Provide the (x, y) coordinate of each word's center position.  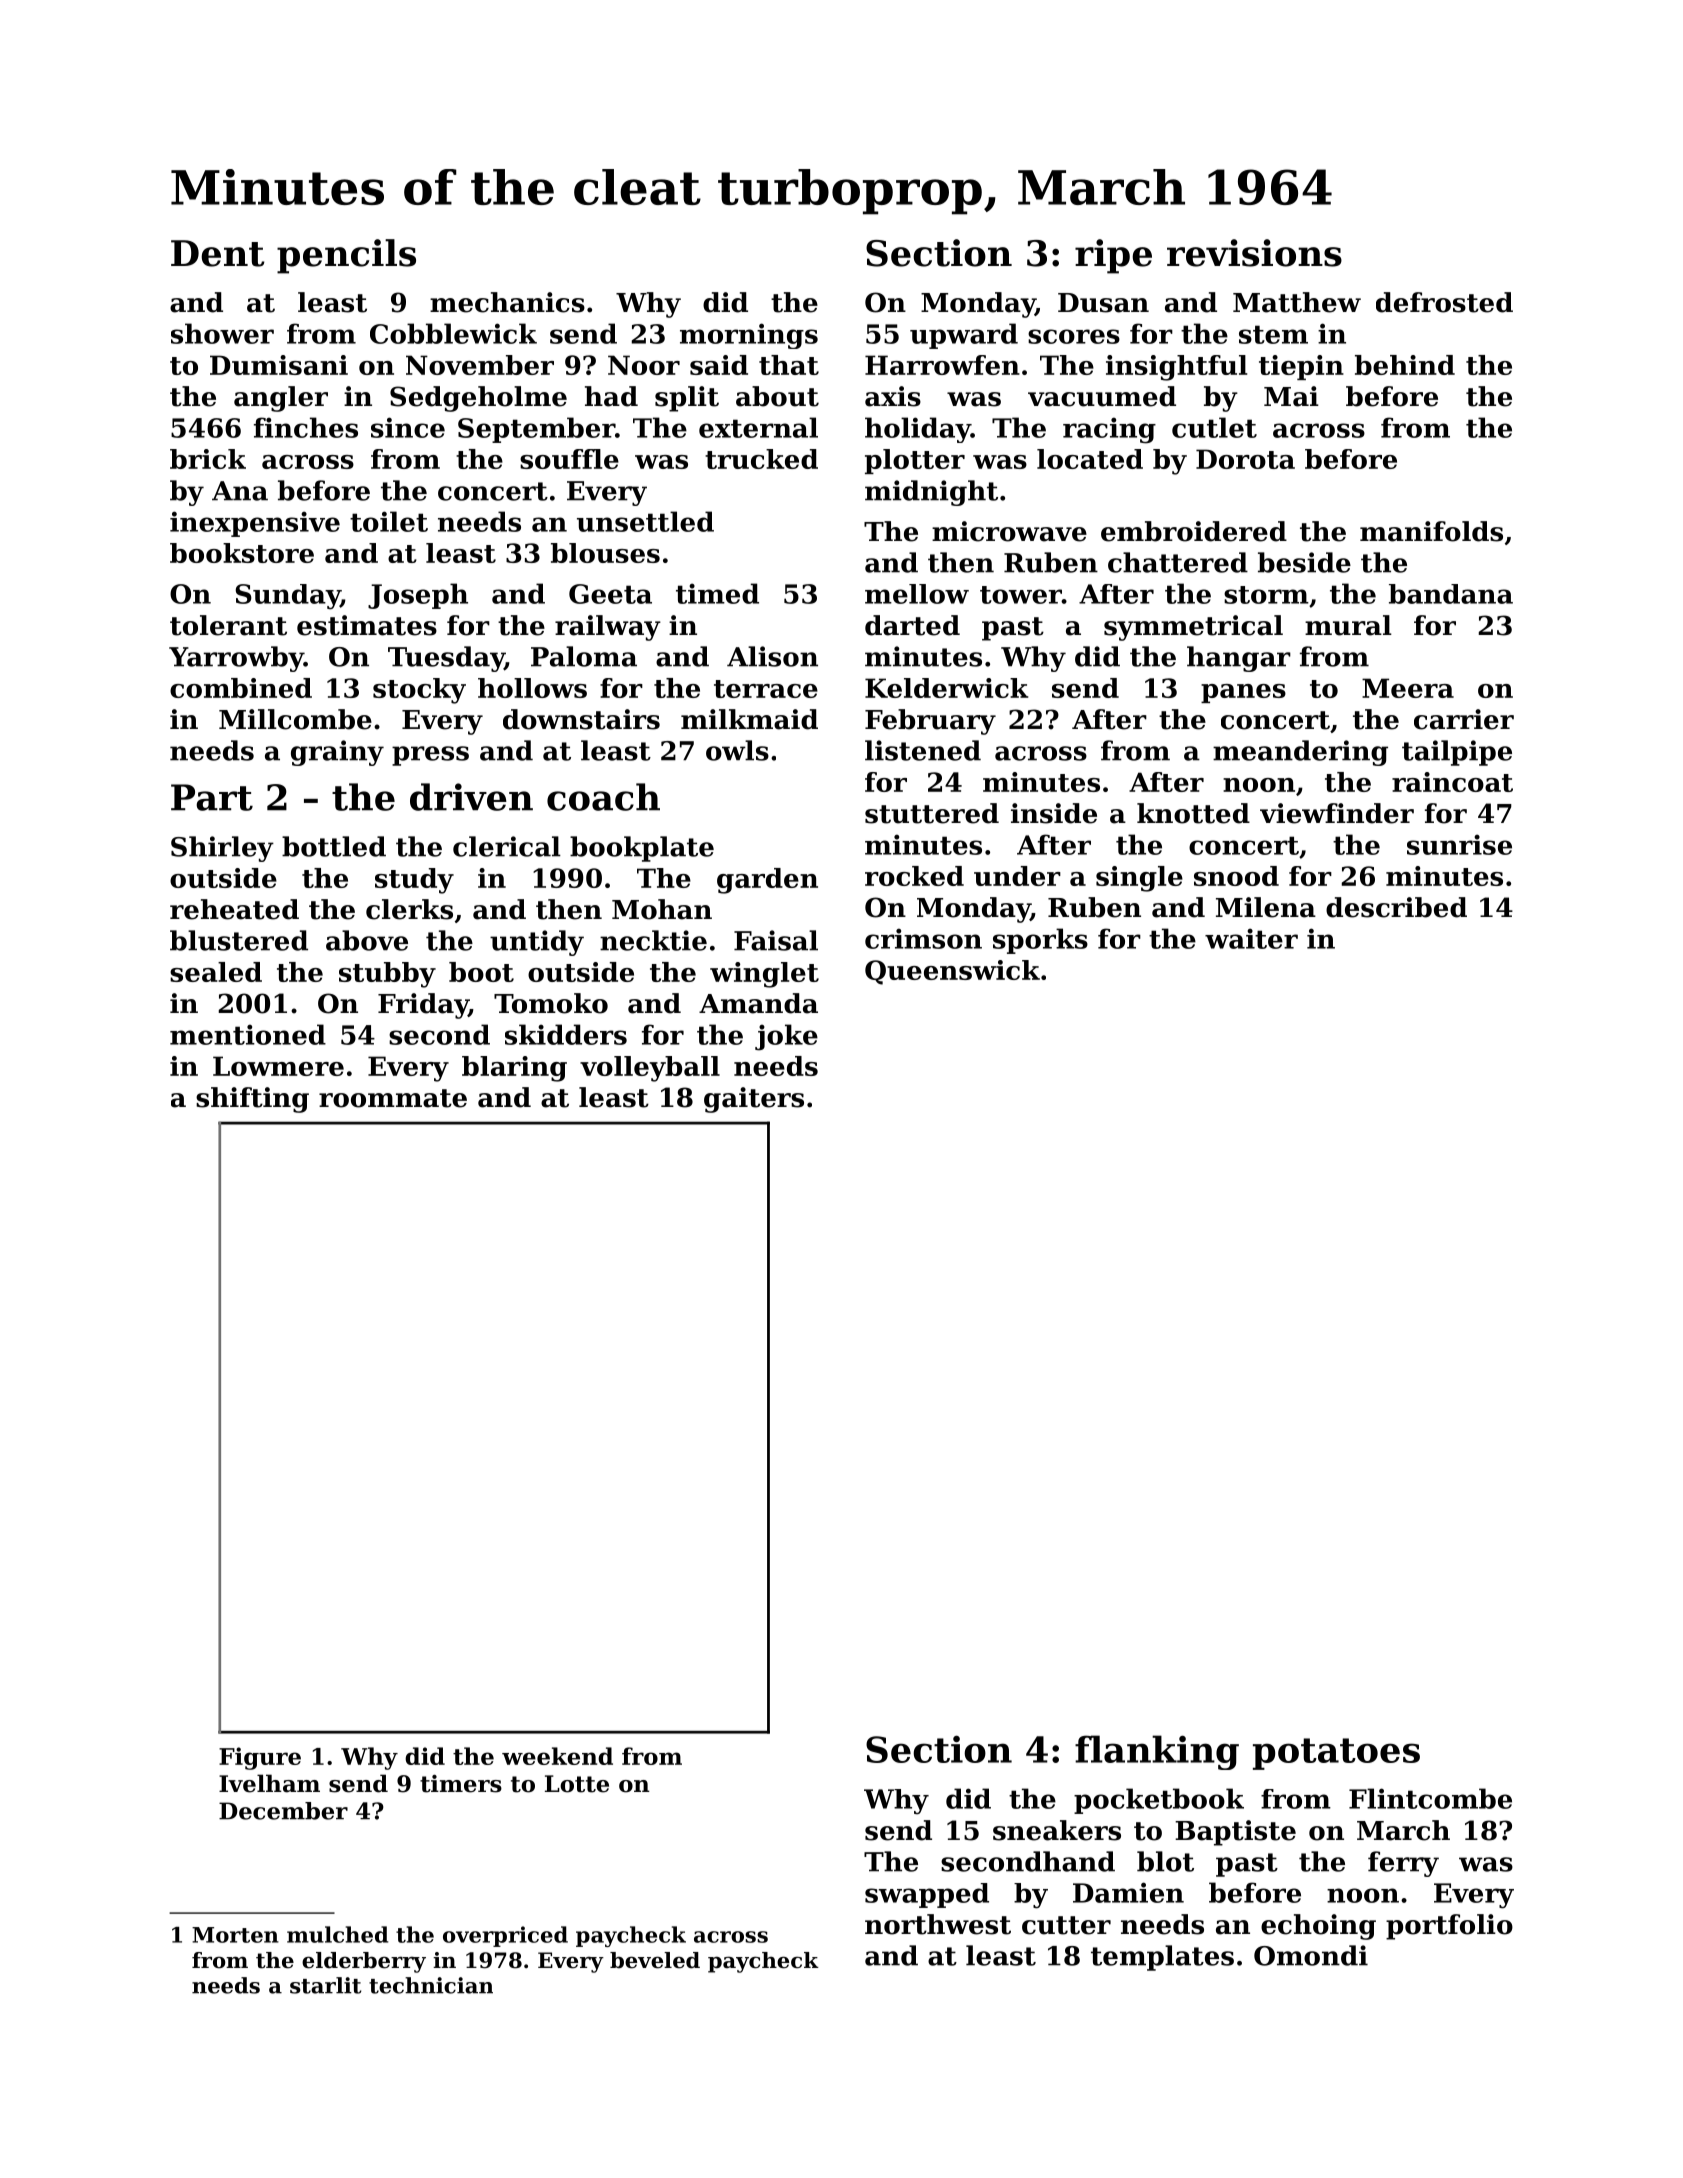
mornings (749, 336)
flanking (1157, 1752)
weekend (557, 1756)
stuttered (932, 813)
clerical (507, 846)
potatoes (1336, 1754)
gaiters (754, 1100)
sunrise (1459, 844)
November (480, 365)
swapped (927, 1895)
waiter (1251, 938)
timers (461, 1784)
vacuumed (1102, 396)
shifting (252, 1100)
